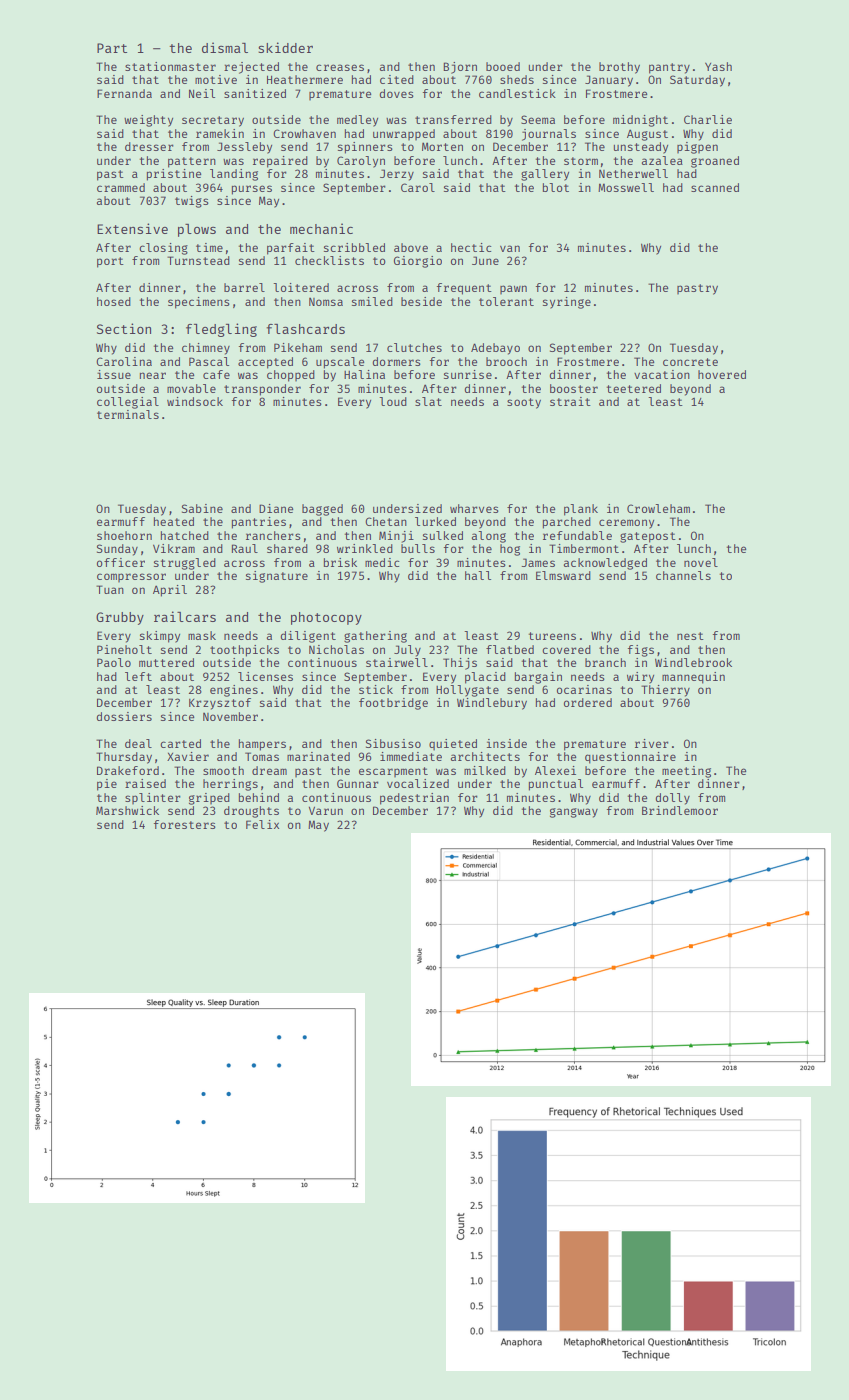 The image size is (849, 1400). Describe the element at coordinates (285, 47) in the screenshot. I see `skidder` at that location.
